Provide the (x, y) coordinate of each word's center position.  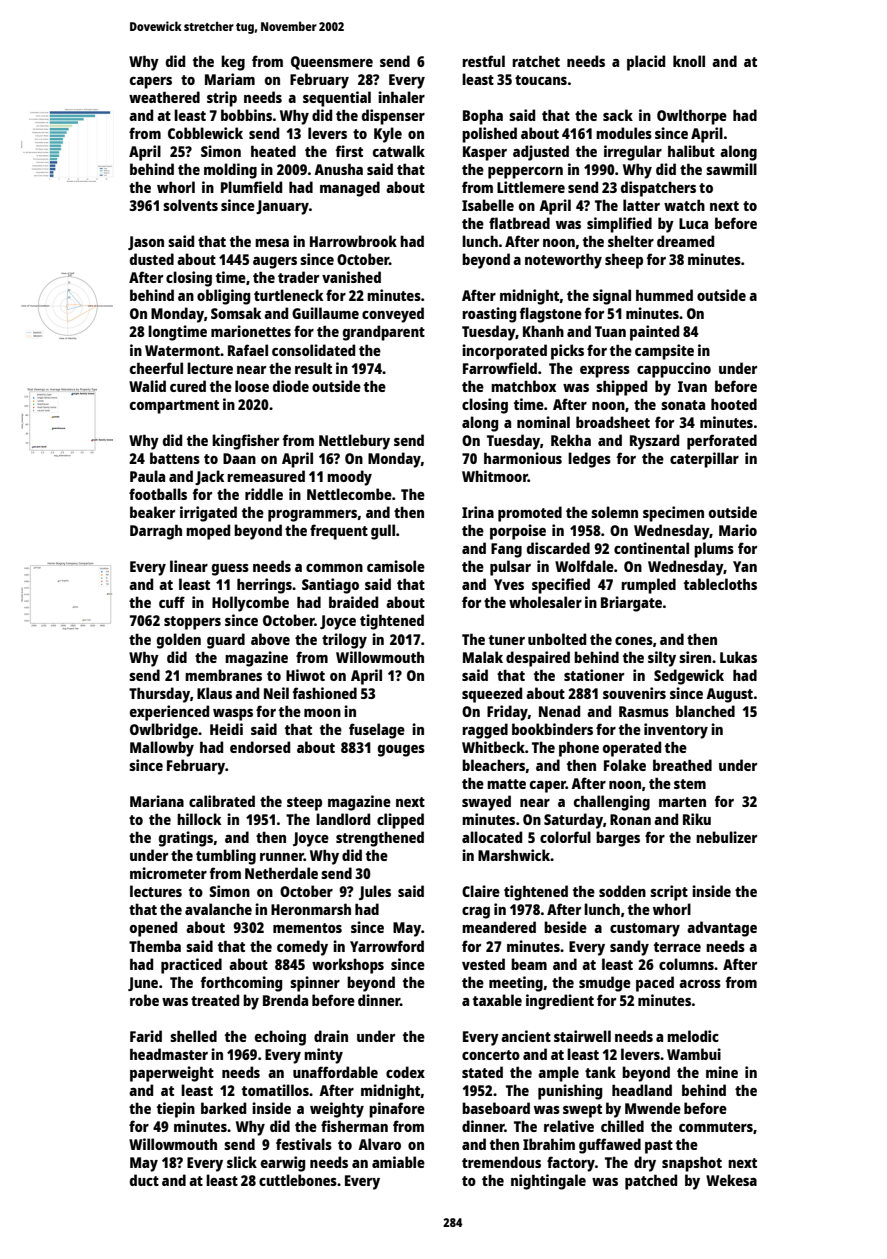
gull (383, 532)
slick (242, 1162)
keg (233, 63)
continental (651, 548)
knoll (689, 61)
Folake (625, 765)
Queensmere (332, 63)
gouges (401, 751)
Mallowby (162, 749)
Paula (147, 476)
